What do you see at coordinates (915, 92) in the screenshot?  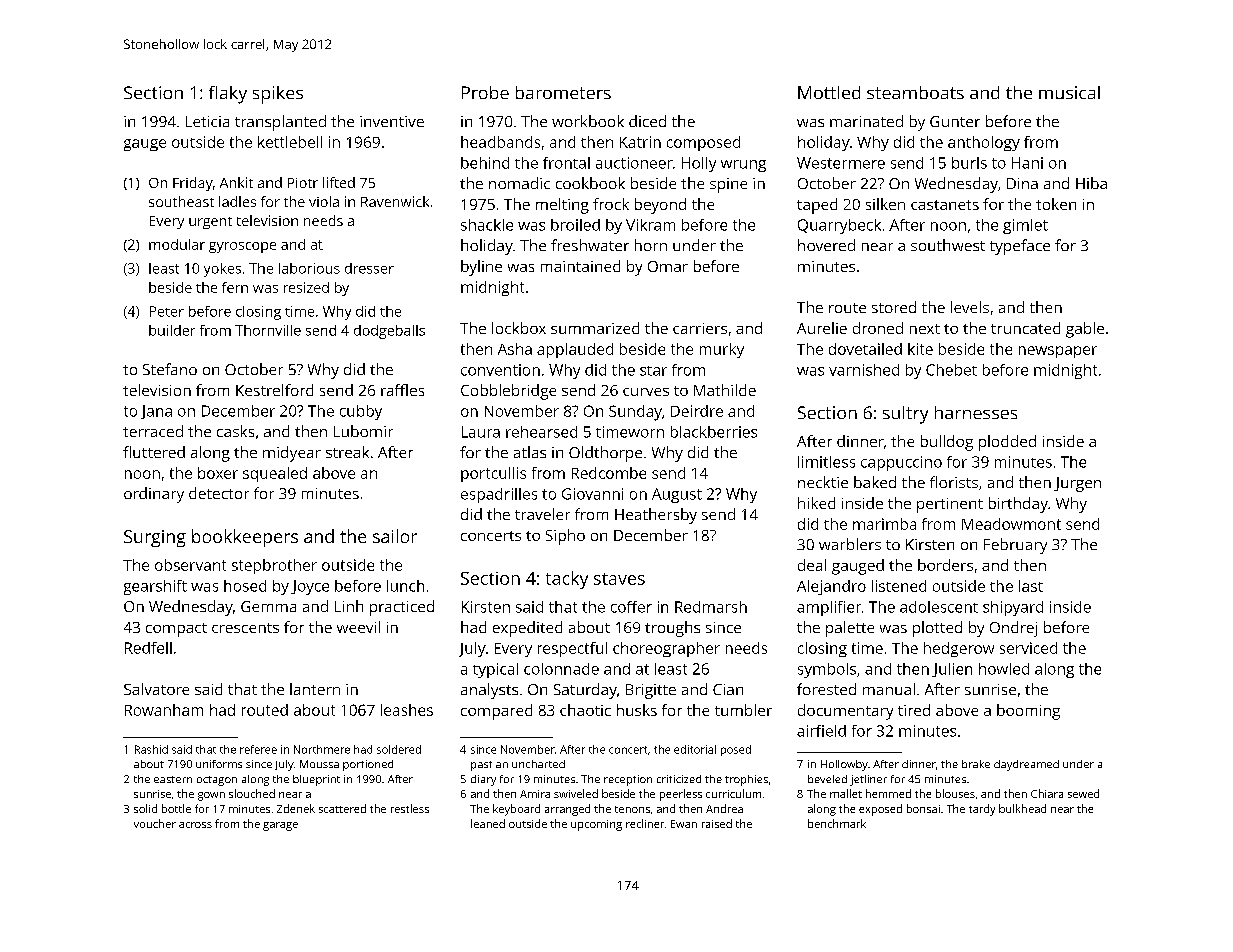 I see `steamboats` at bounding box center [915, 92].
